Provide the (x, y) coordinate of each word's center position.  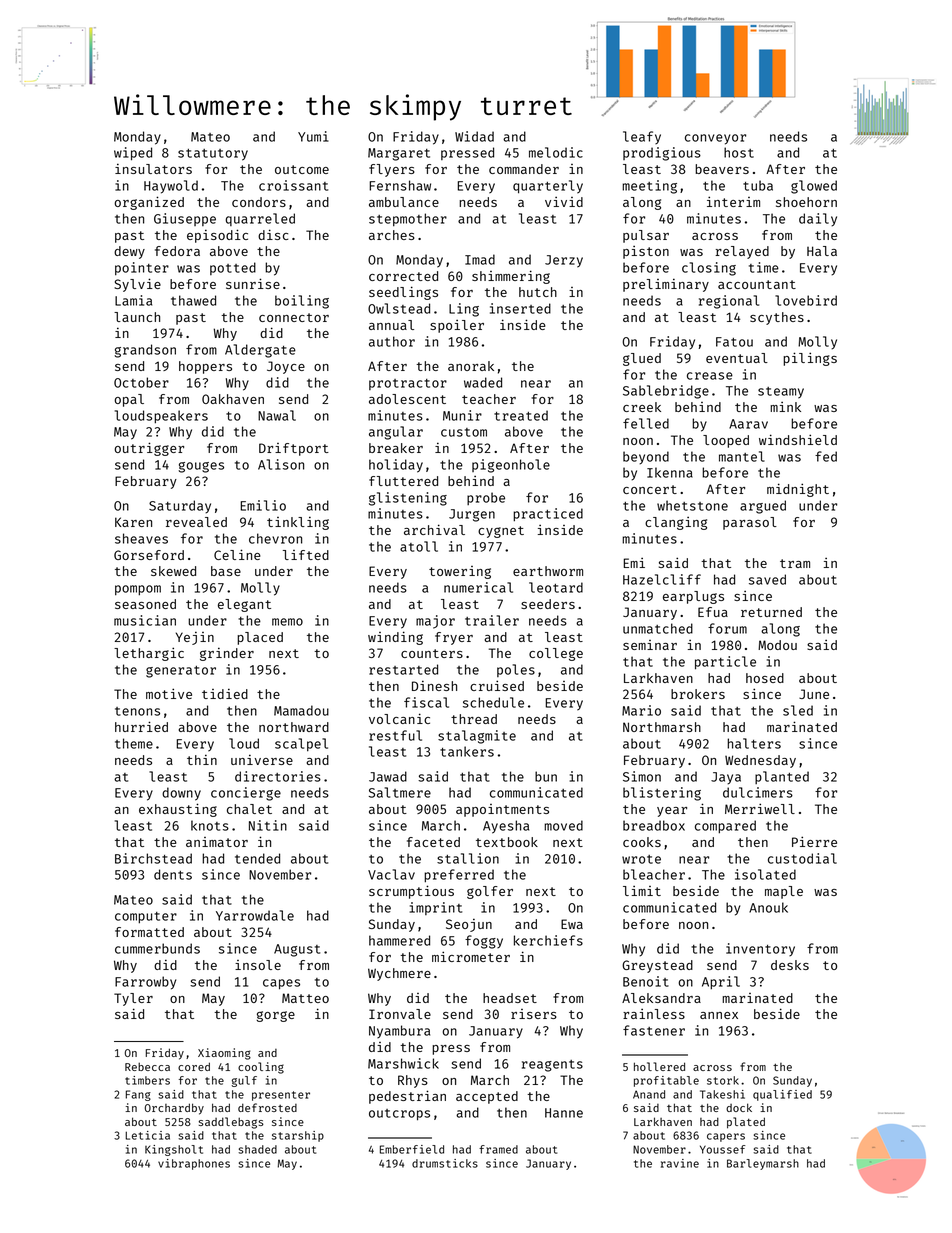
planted (782, 777)
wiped (133, 154)
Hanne (564, 1113)
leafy (642, 137)
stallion (468, 858)
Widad (474, 136)
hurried (141, 726)
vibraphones (194, 1164)
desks (790, 965)
